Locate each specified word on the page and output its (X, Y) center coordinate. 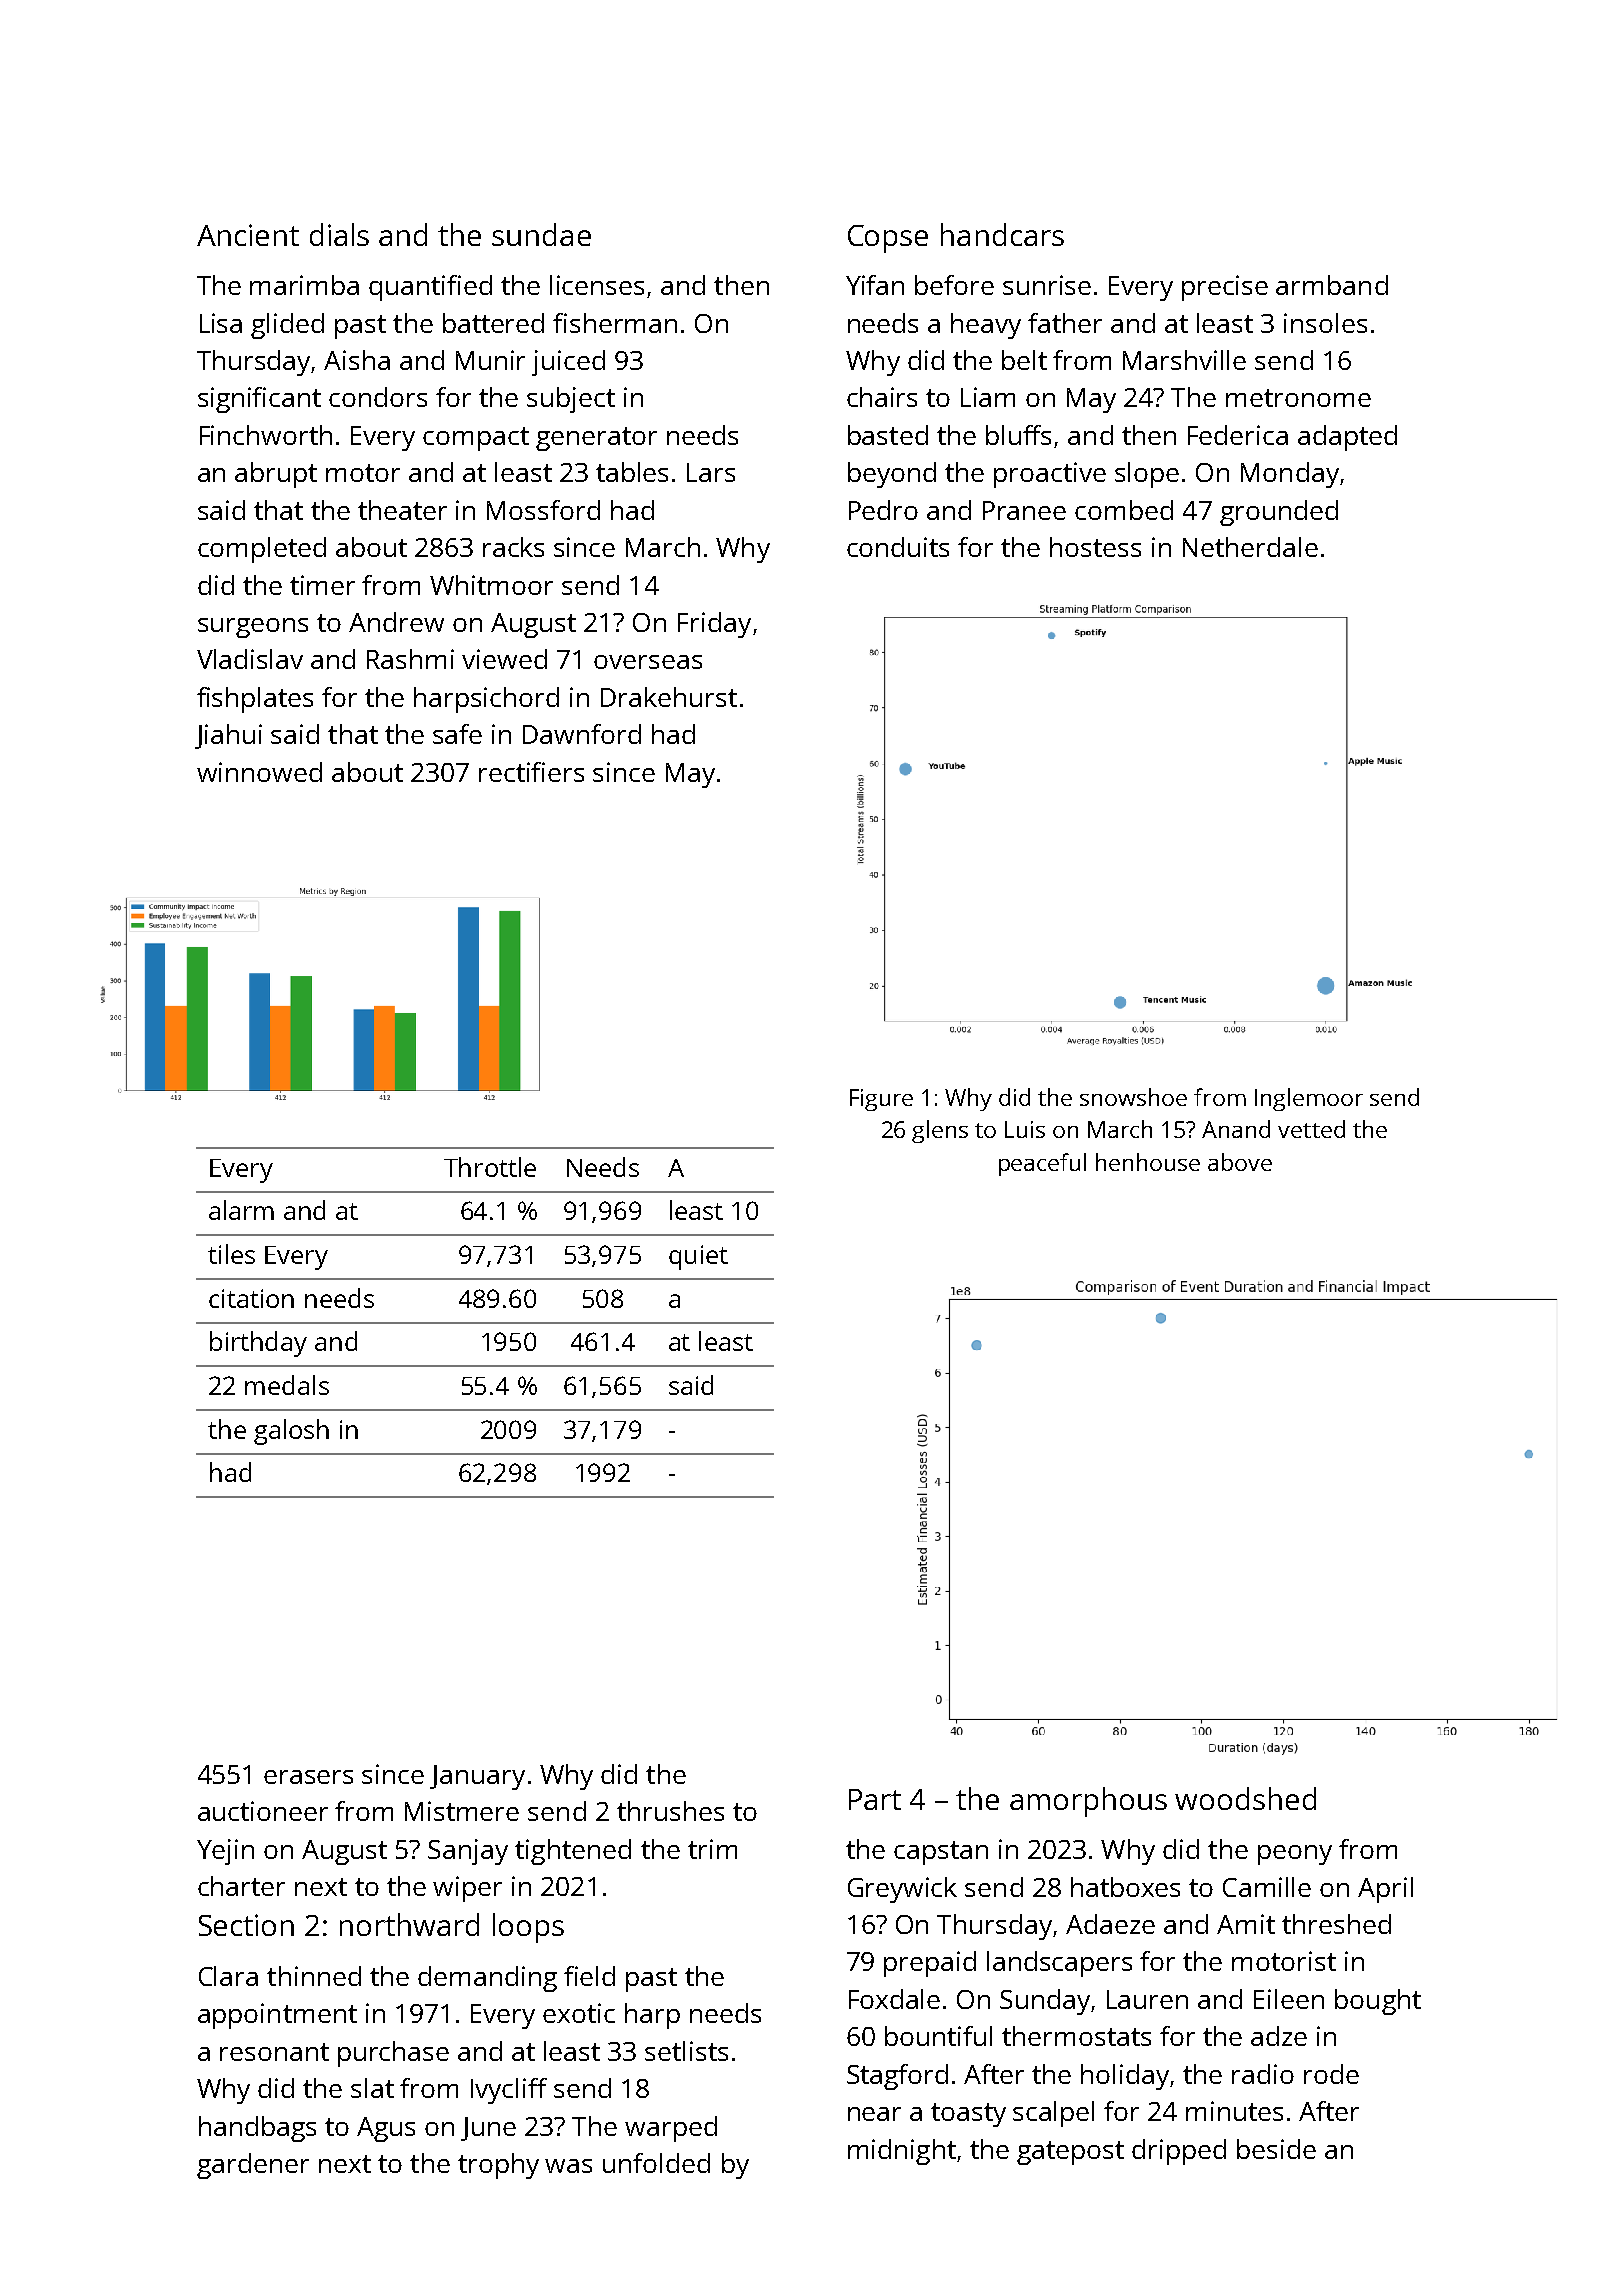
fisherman (615, 323)
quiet (698, 1257)
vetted (1311, 1129)
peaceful (1042, 1164)
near (874, 2114)
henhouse (1148, 1162)
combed (1124, 510)
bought (1378, 2002)
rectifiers (531, 772)
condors (378, 397)
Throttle (490, 1167)
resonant (274, 2052)
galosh (291, 1432)
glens (940, 1131)
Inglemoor (1309, 1099)
